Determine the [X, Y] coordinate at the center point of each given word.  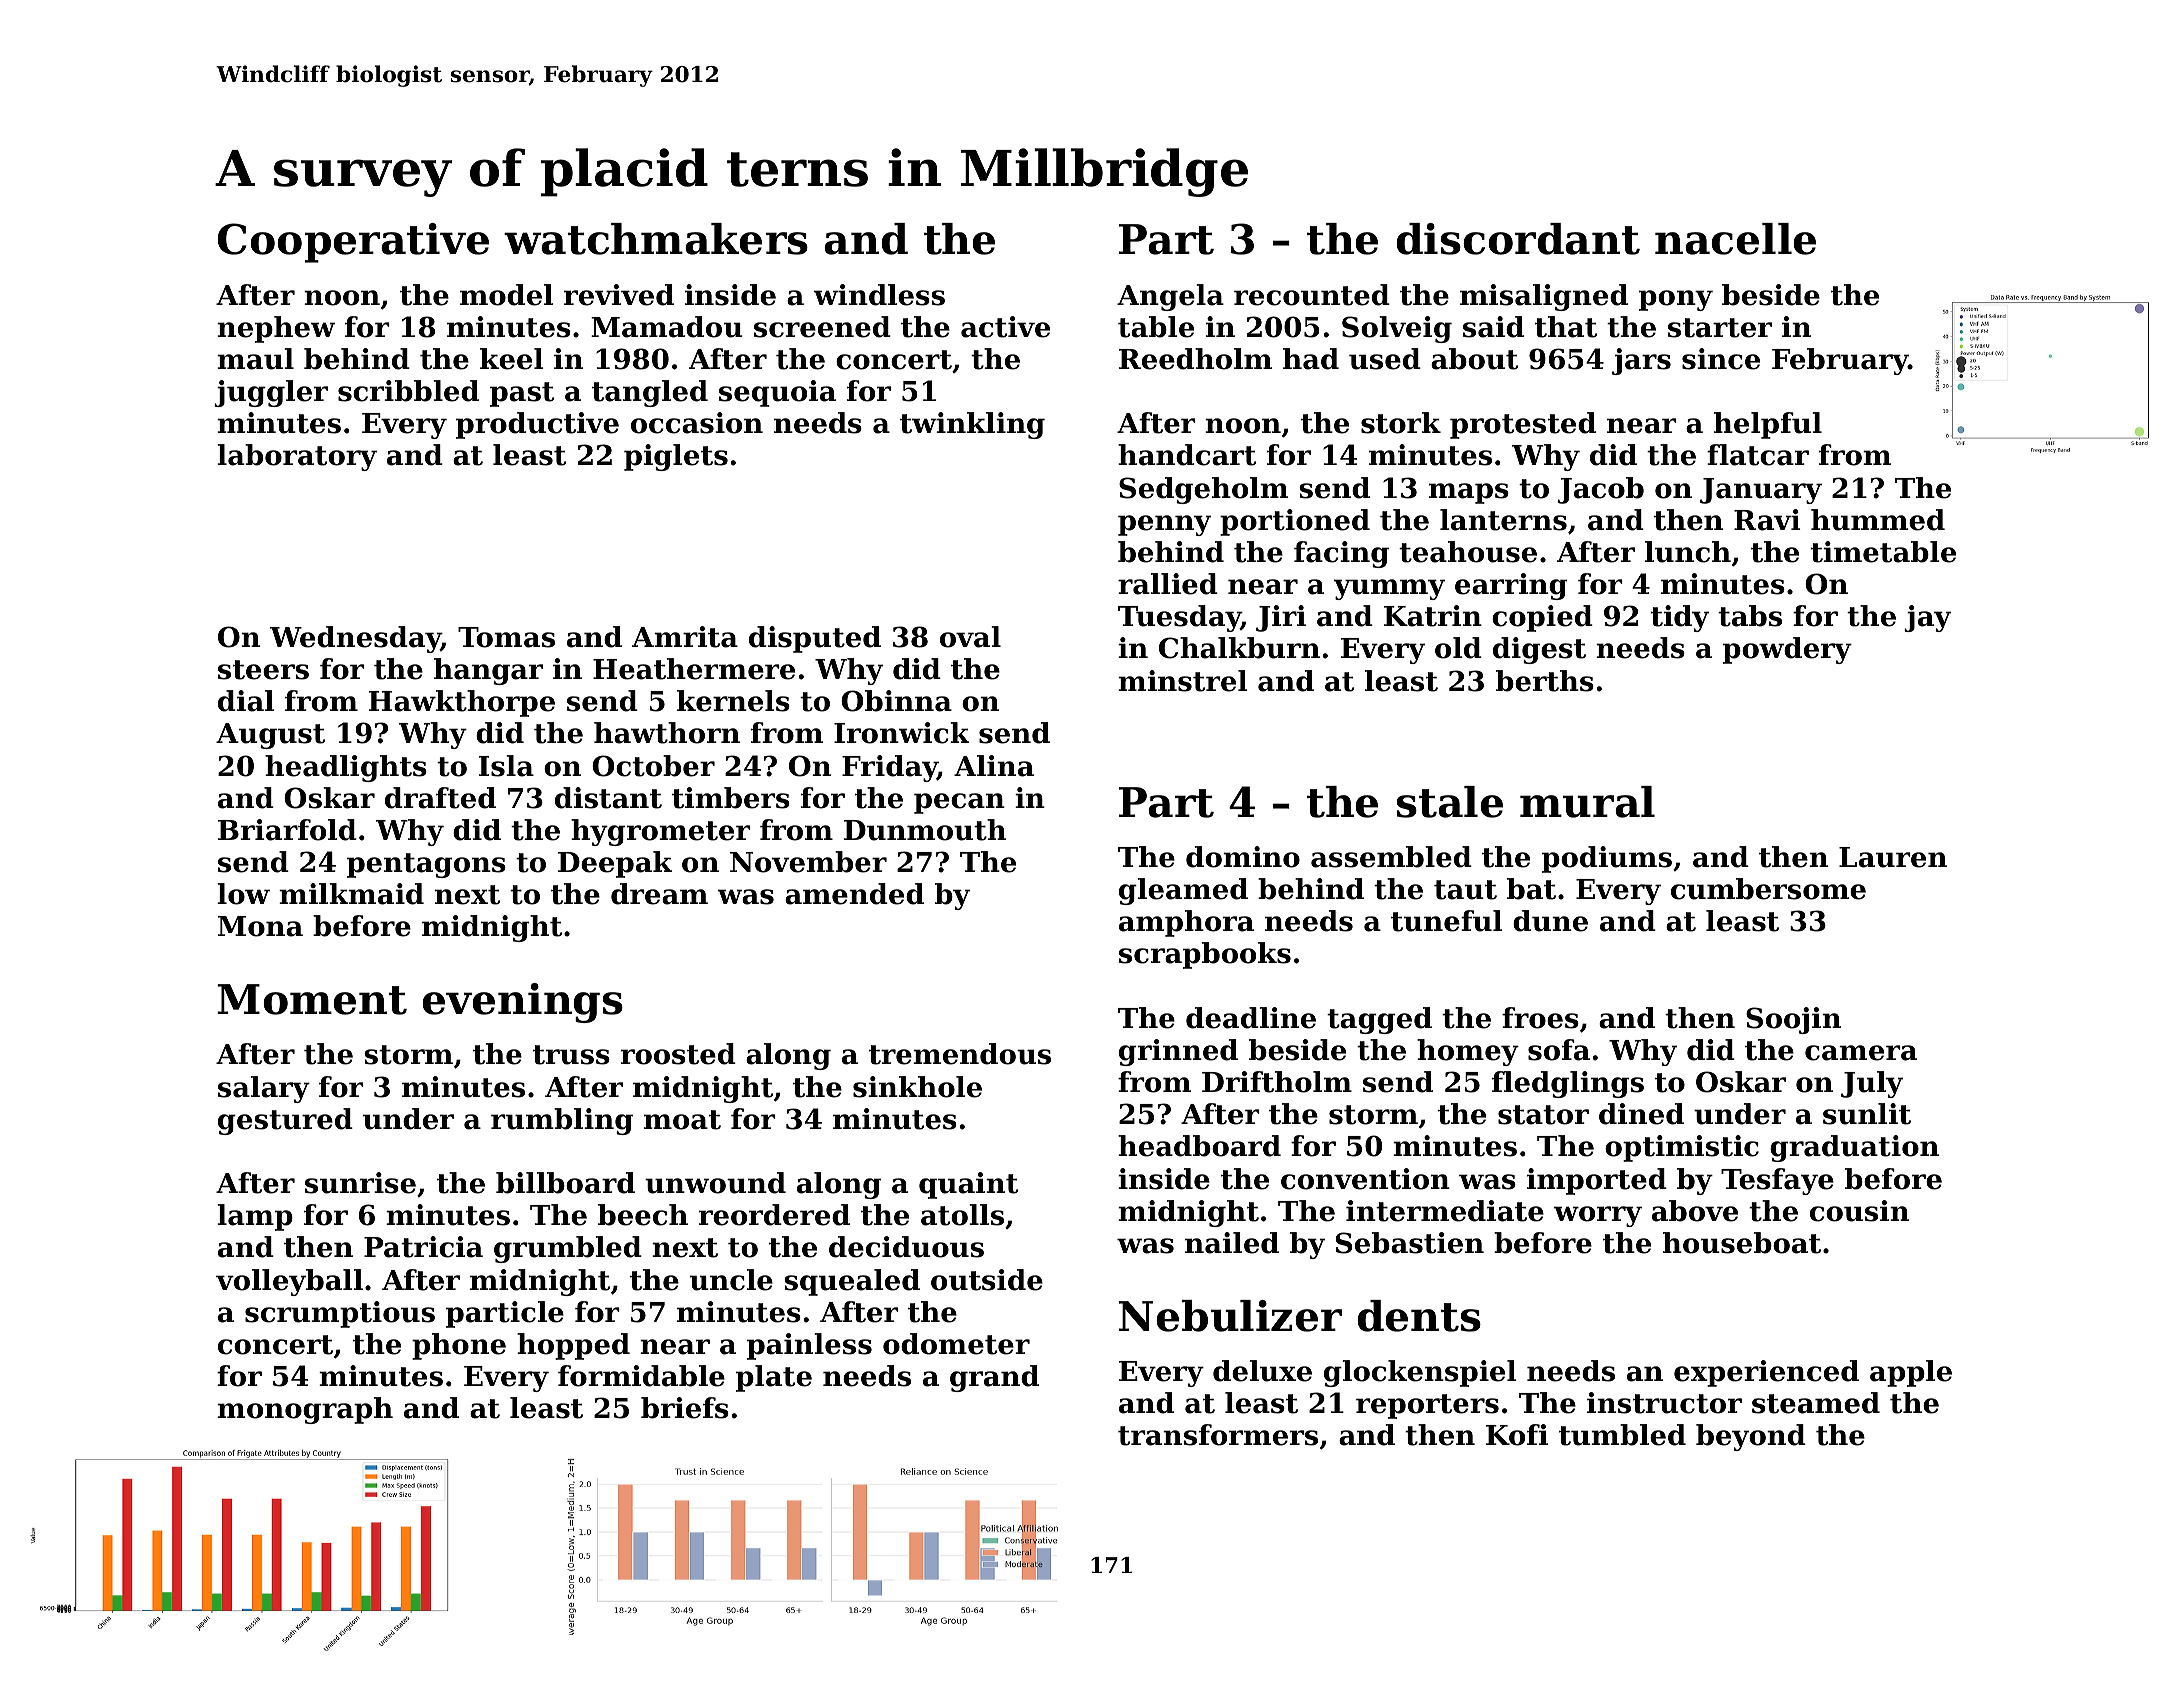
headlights [346, 768]
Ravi [1767, 520]
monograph [305, 1410]
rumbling [562, 1121]
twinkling [972, 425]
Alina [994, 766]
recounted [1312, 295]
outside [987, 1280]
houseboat [1742, 1243]
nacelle [1735, 239]
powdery [1787, 650]
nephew [276, 329]
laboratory [297, 457]
